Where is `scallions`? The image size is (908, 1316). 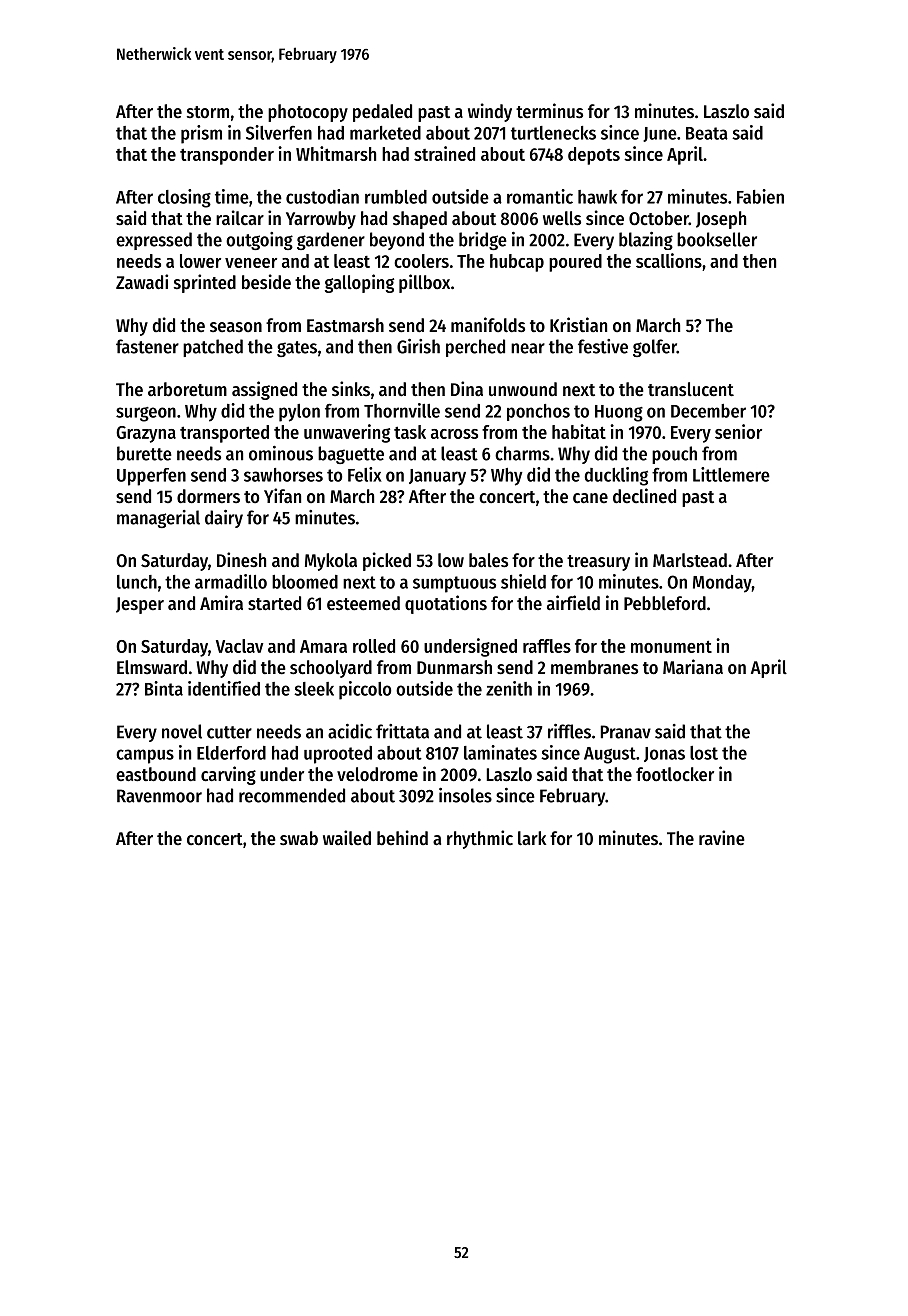
scallions is located at coordinates (669, 260).
